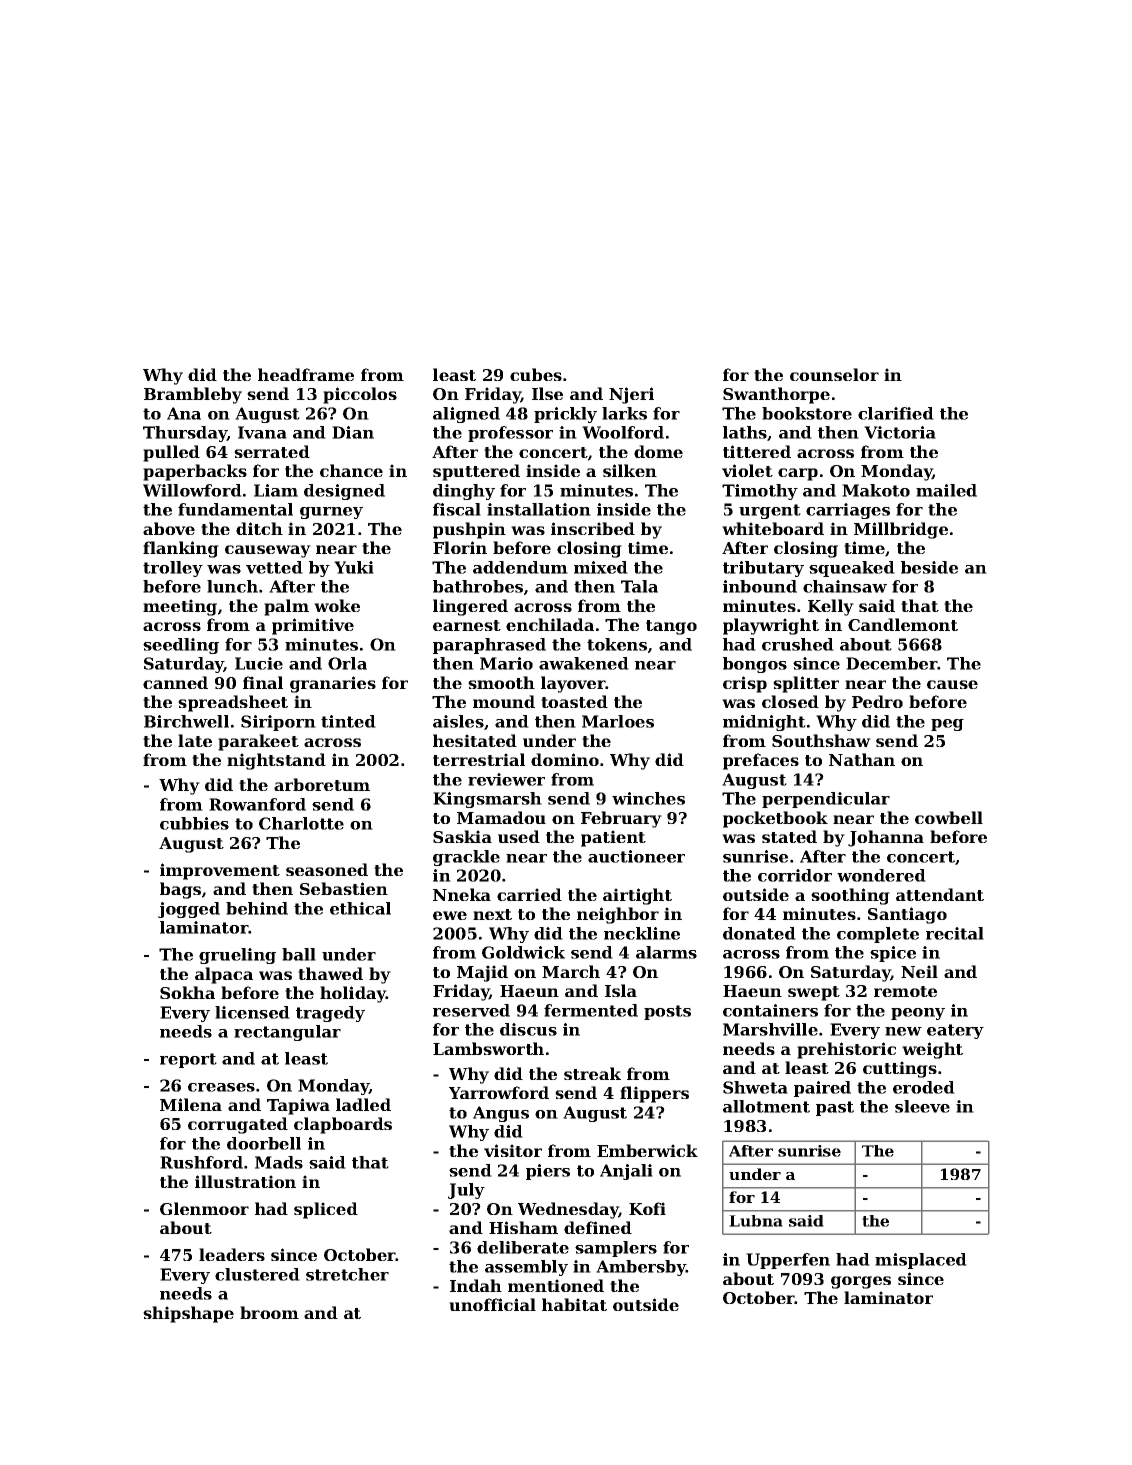  What do you see at coordinates (639, 586) in the image?
I see `Tala` at bounding box center [639, 586].
